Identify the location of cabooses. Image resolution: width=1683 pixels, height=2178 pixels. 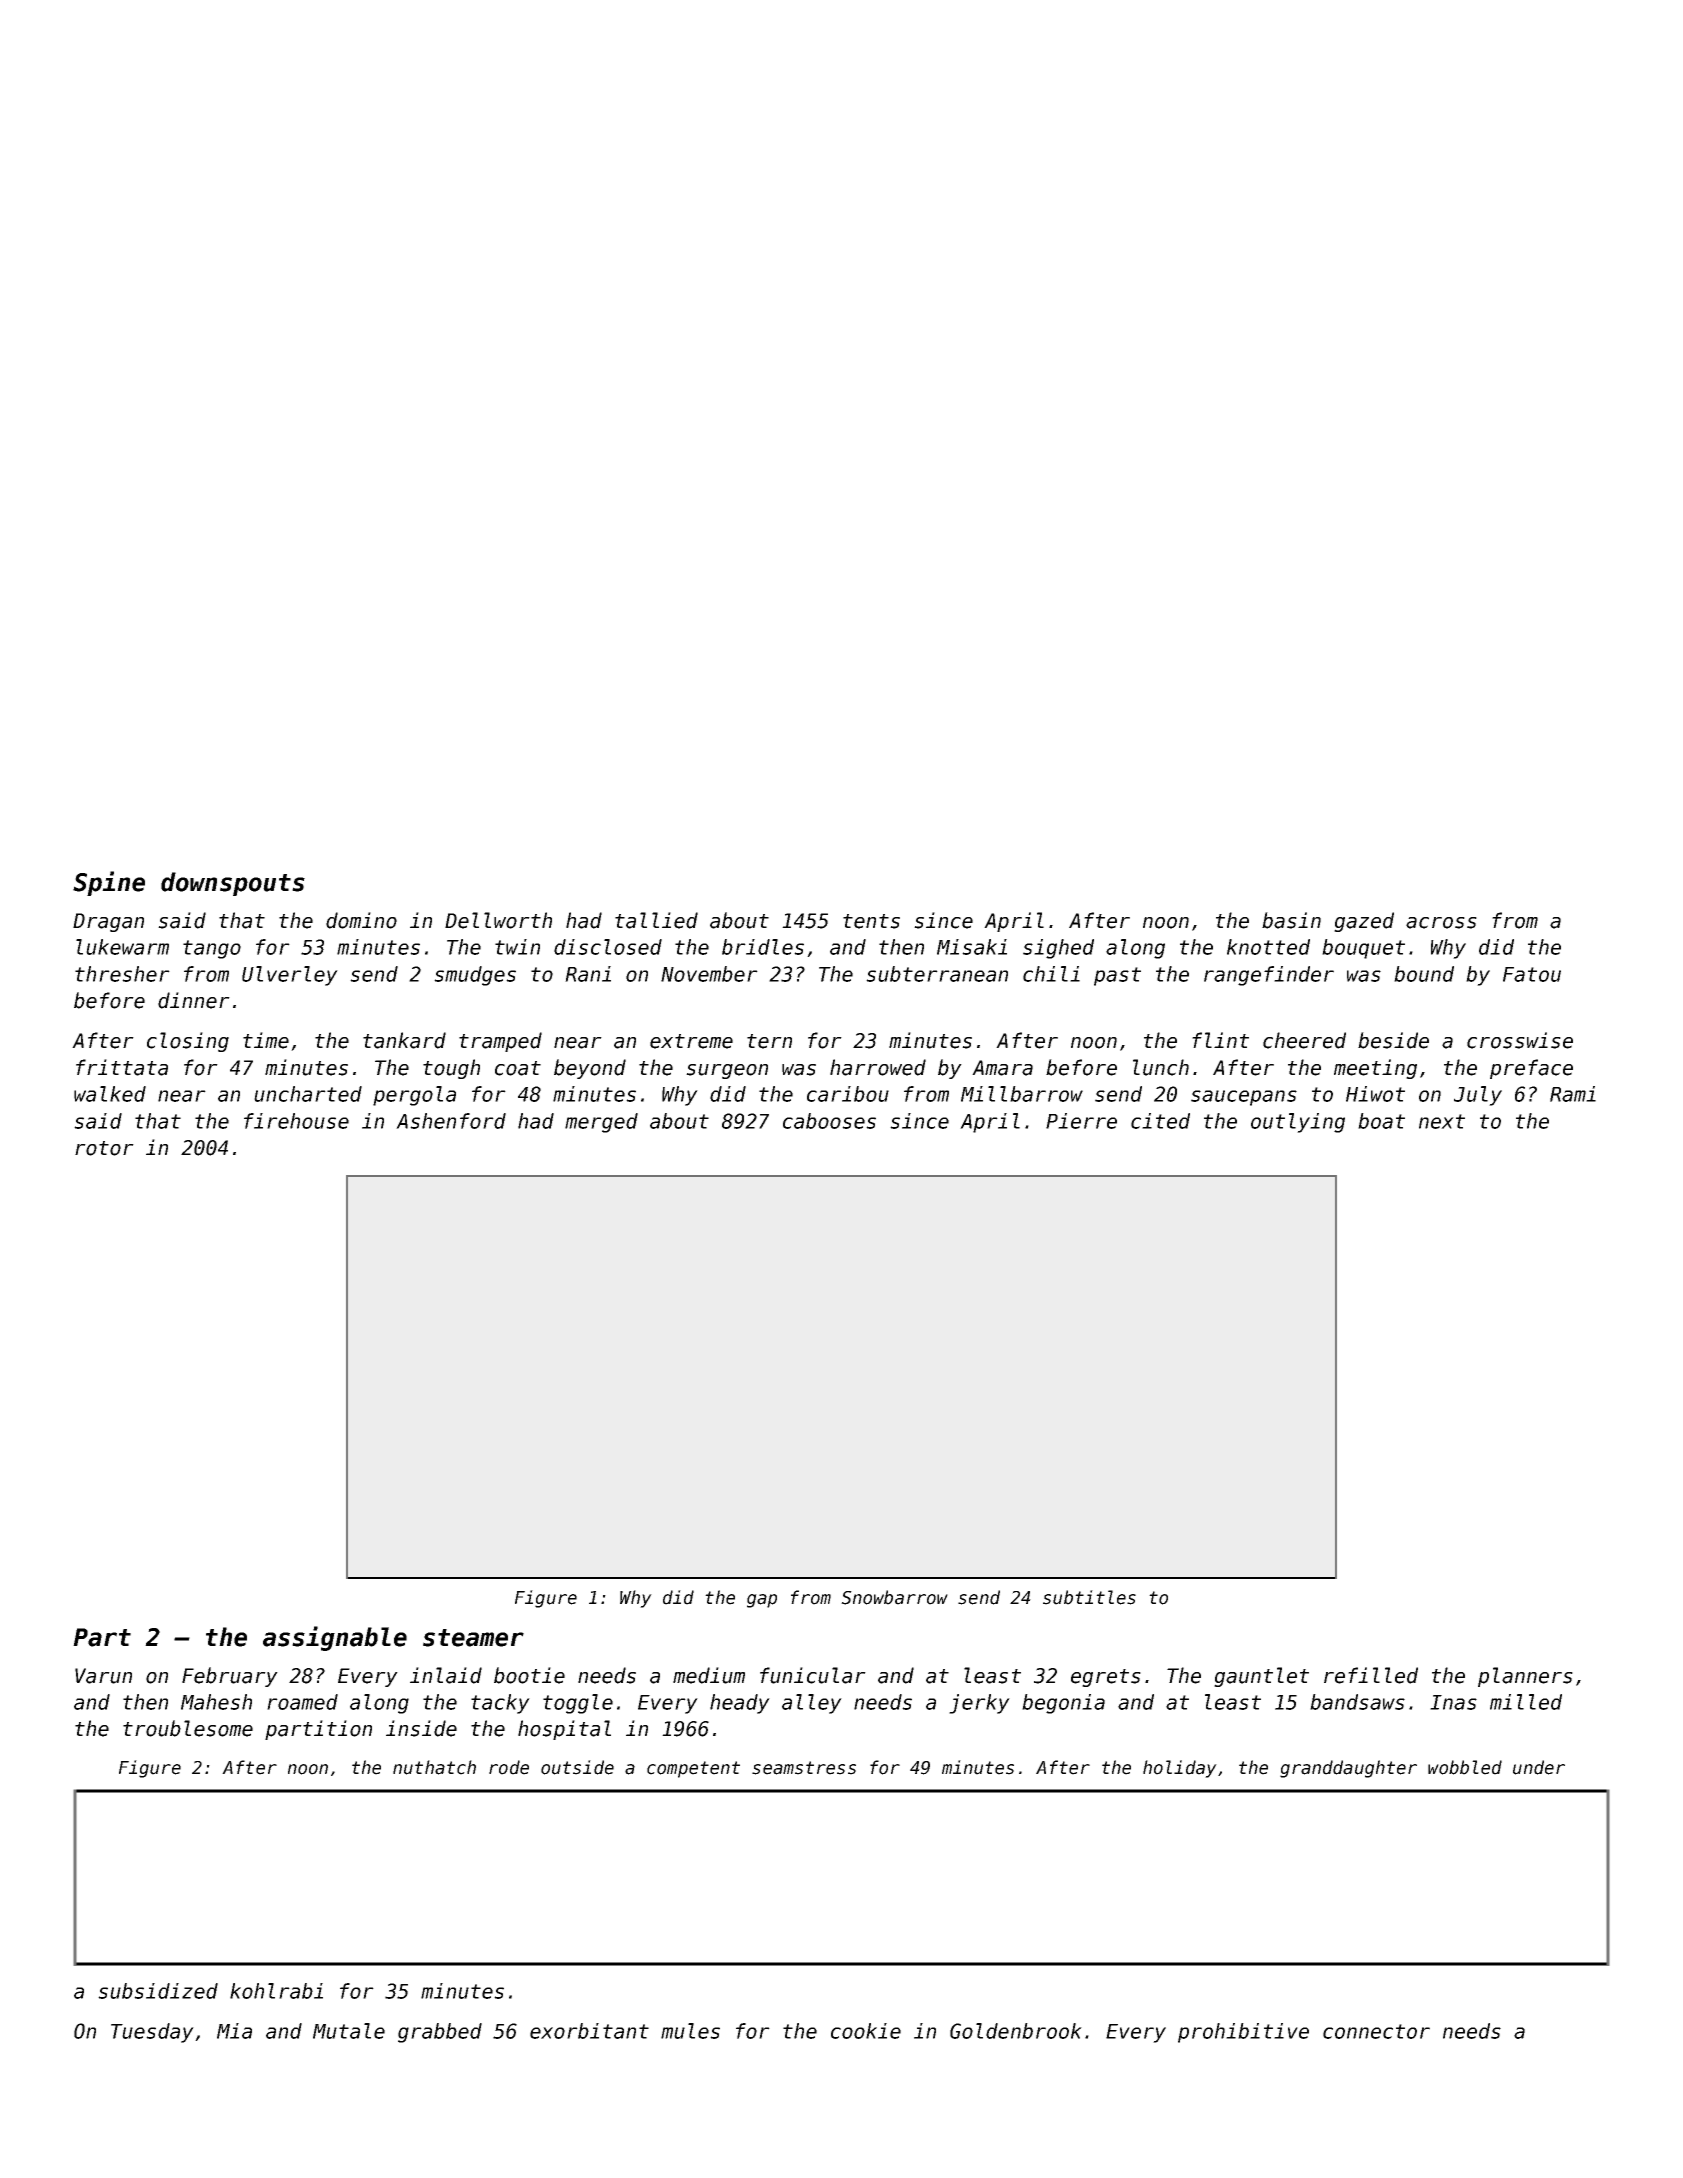
(829, 1121).
